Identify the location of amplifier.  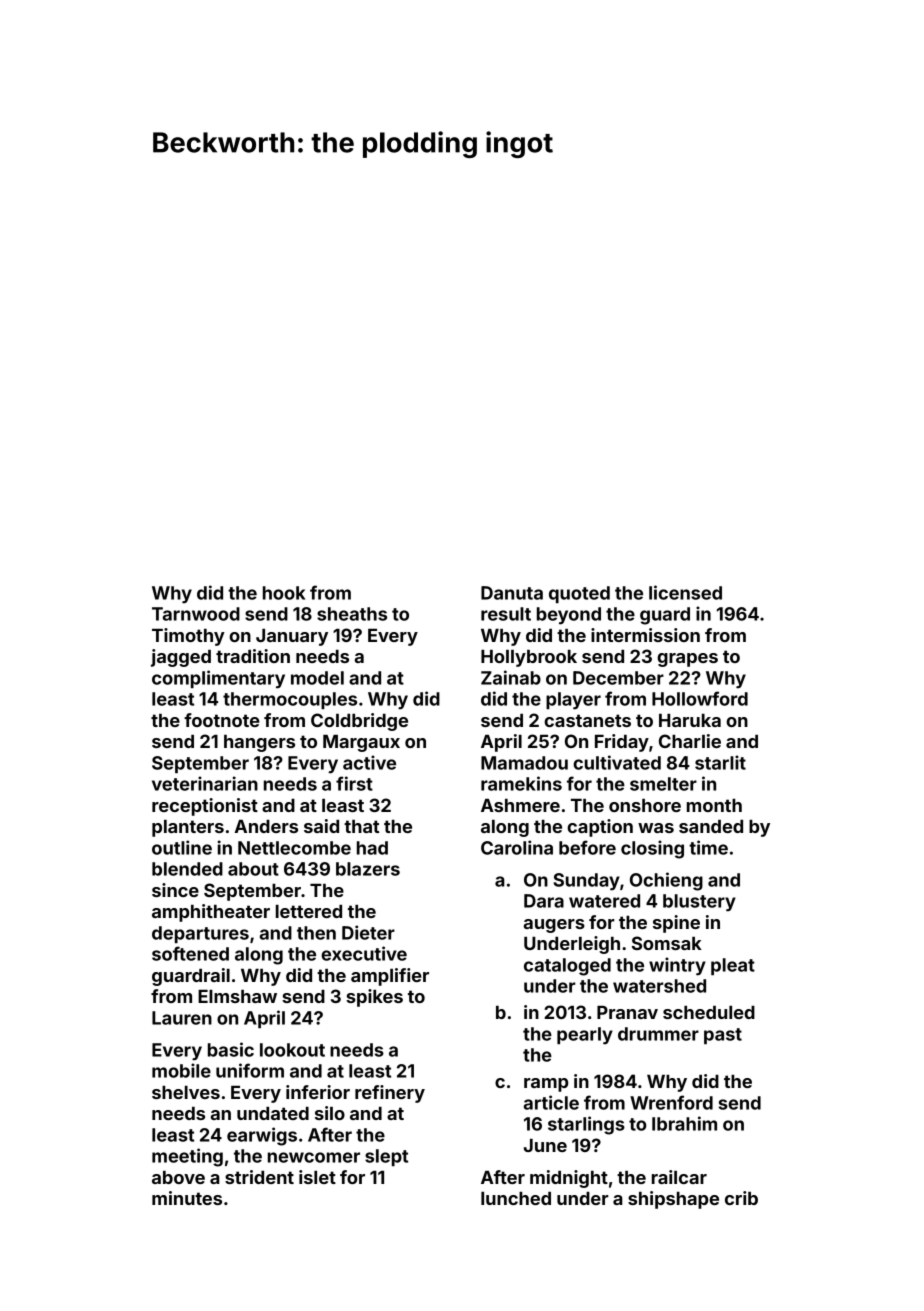
(390, 977).
